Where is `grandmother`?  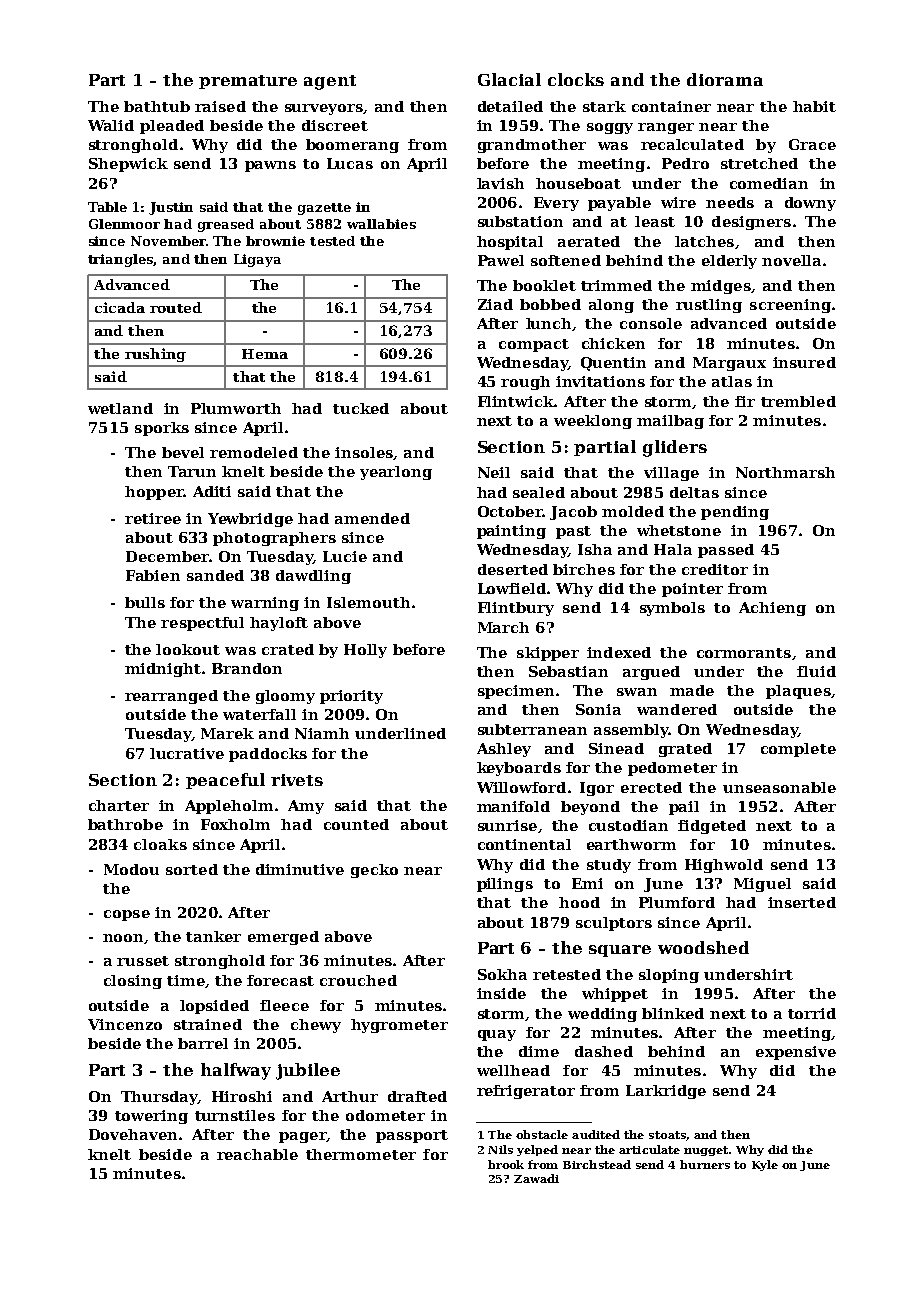
grandmother is located at coordinates (532, 146).
